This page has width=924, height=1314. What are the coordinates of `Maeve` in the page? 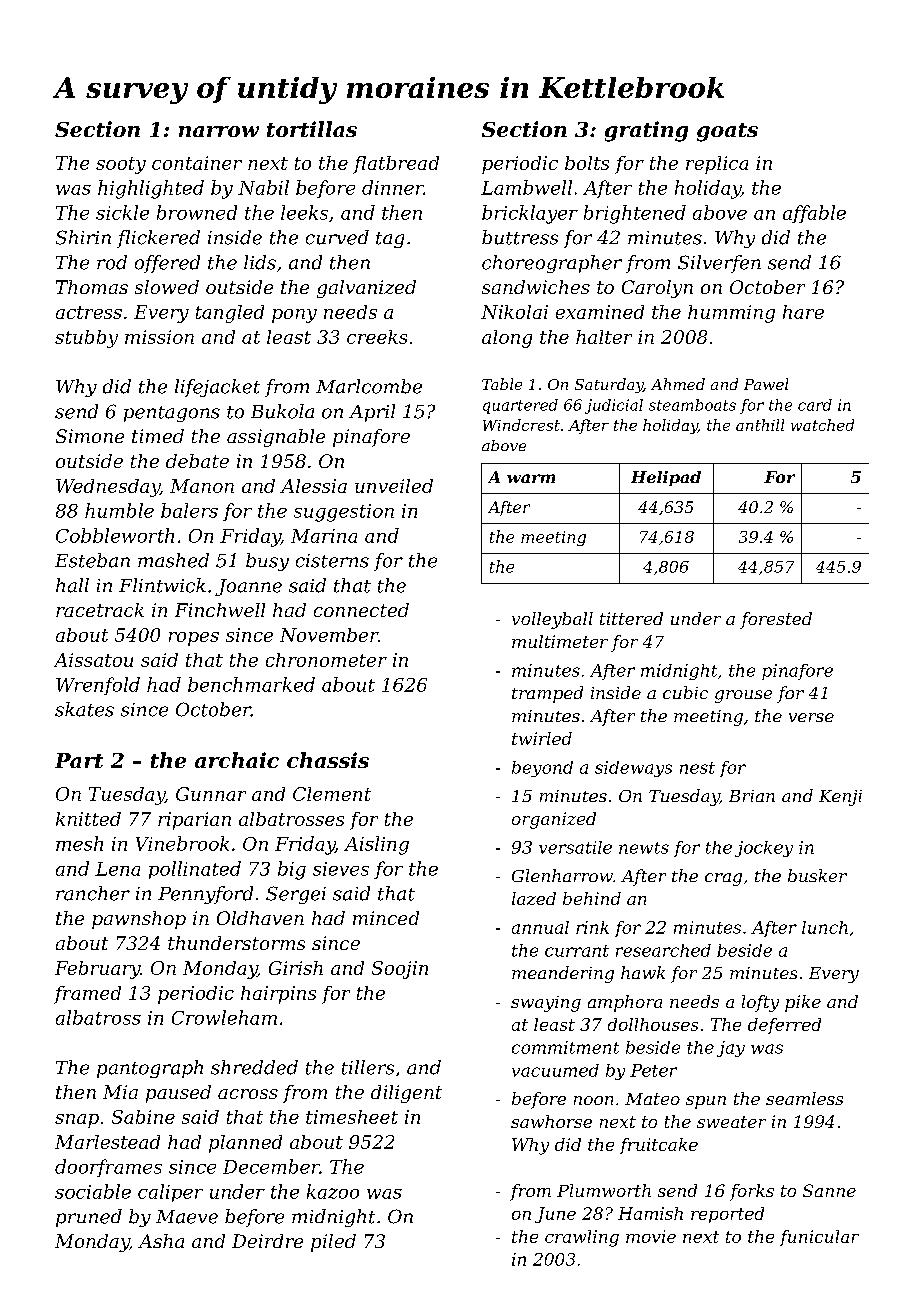 It's located at (187, 1217).
